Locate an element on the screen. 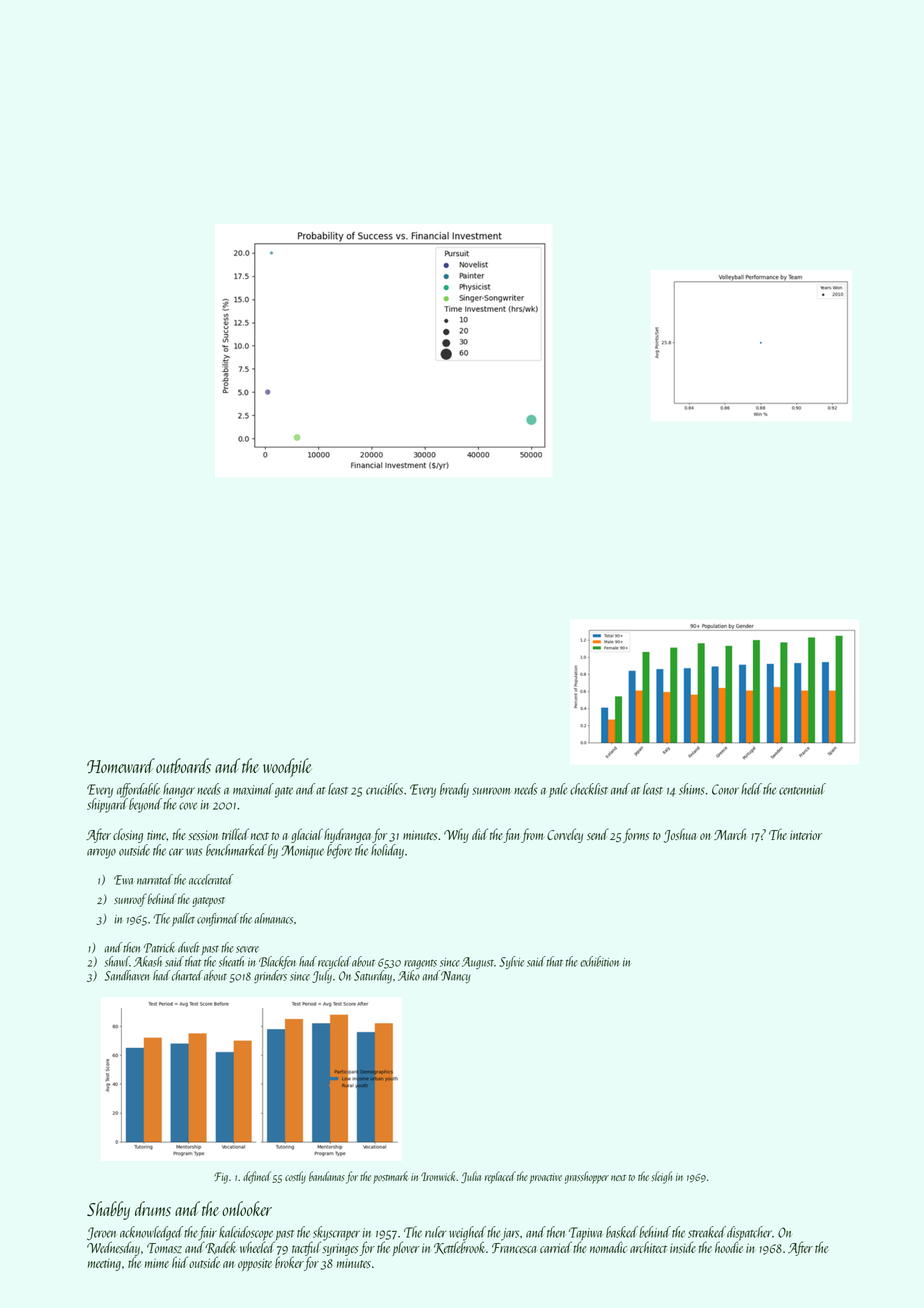  sleigh is located at coordinates (661, 1177).
